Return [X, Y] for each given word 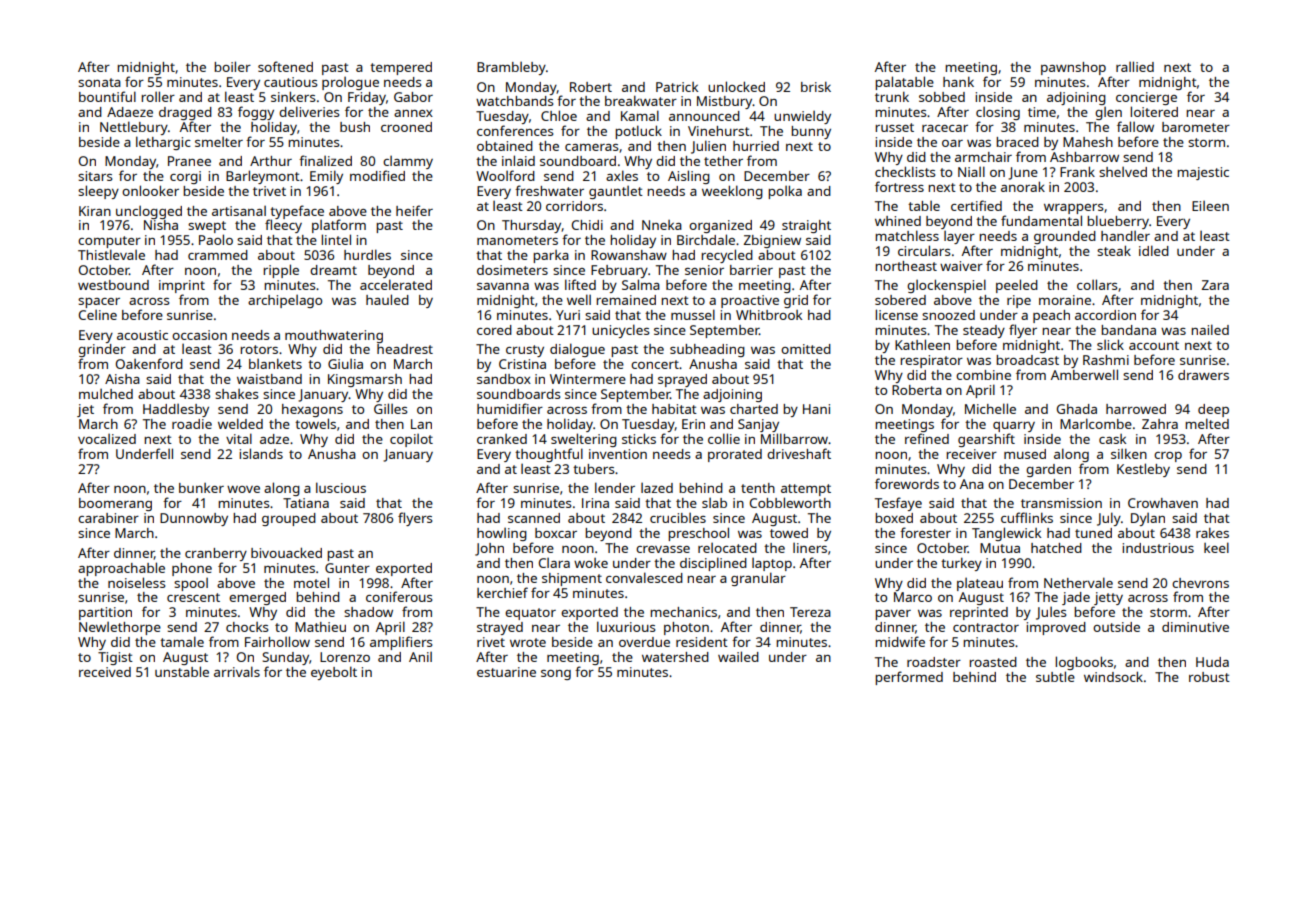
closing [998, 113]
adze [274, 439]
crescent [193, 597]
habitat [674, 409]
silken [1129, 454]
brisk [816, 87]
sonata [99, 82]
